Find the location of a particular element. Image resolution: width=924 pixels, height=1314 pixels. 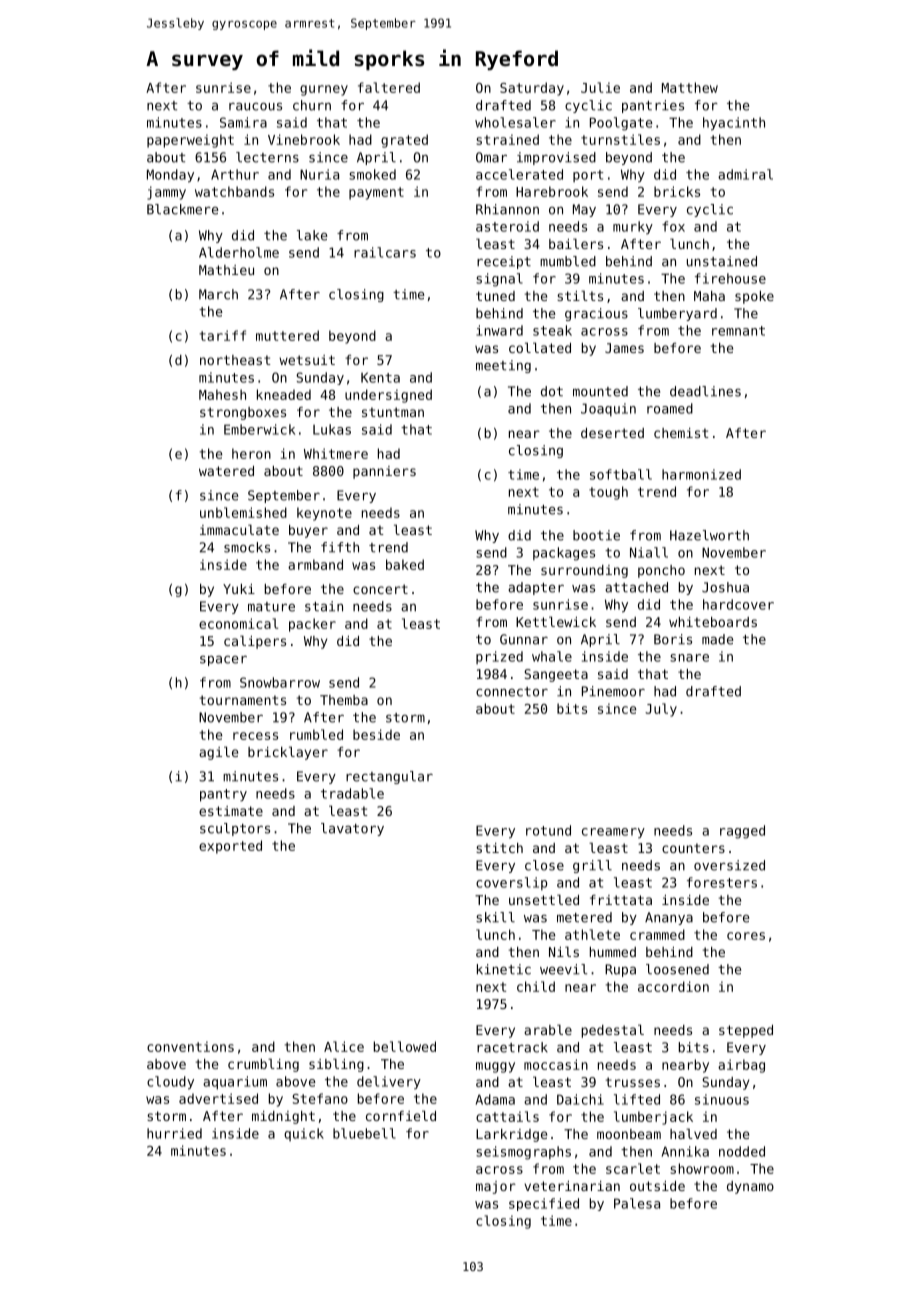

hurried is located at coordinates (174, 1133).
